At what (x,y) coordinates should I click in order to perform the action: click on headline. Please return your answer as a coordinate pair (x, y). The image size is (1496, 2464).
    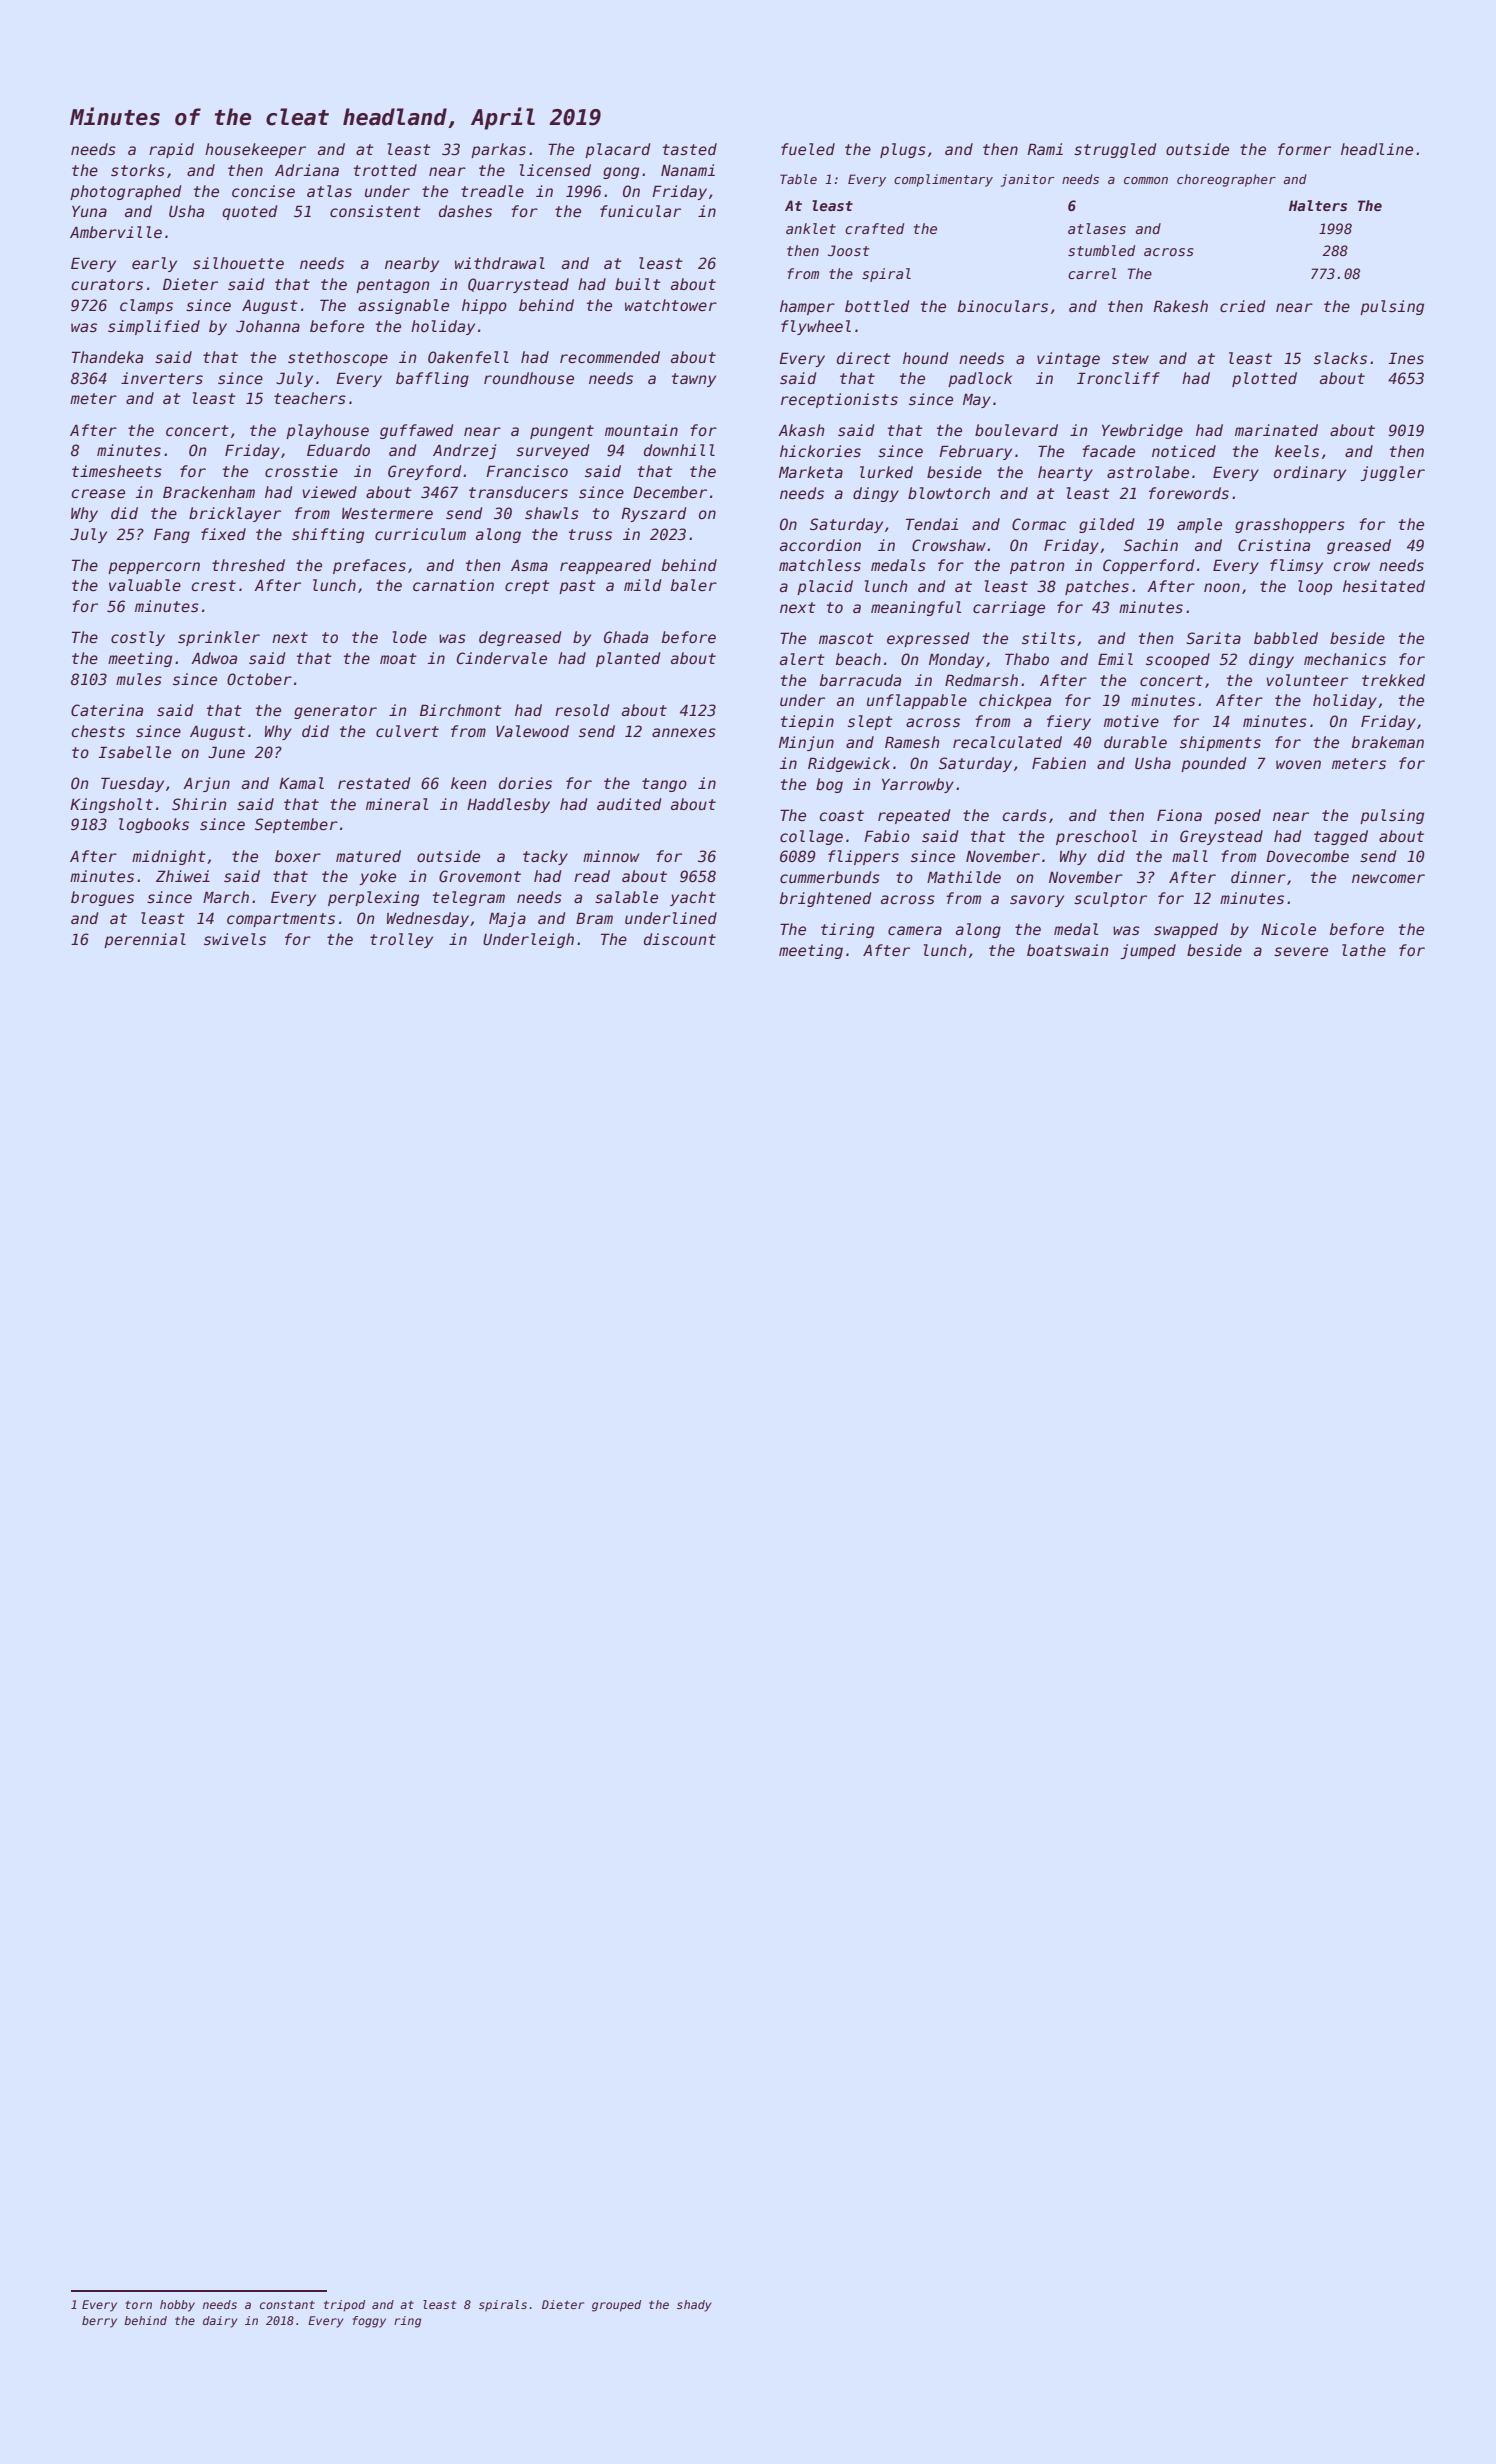
    Looking at the image, I should click on (1377, 149).
